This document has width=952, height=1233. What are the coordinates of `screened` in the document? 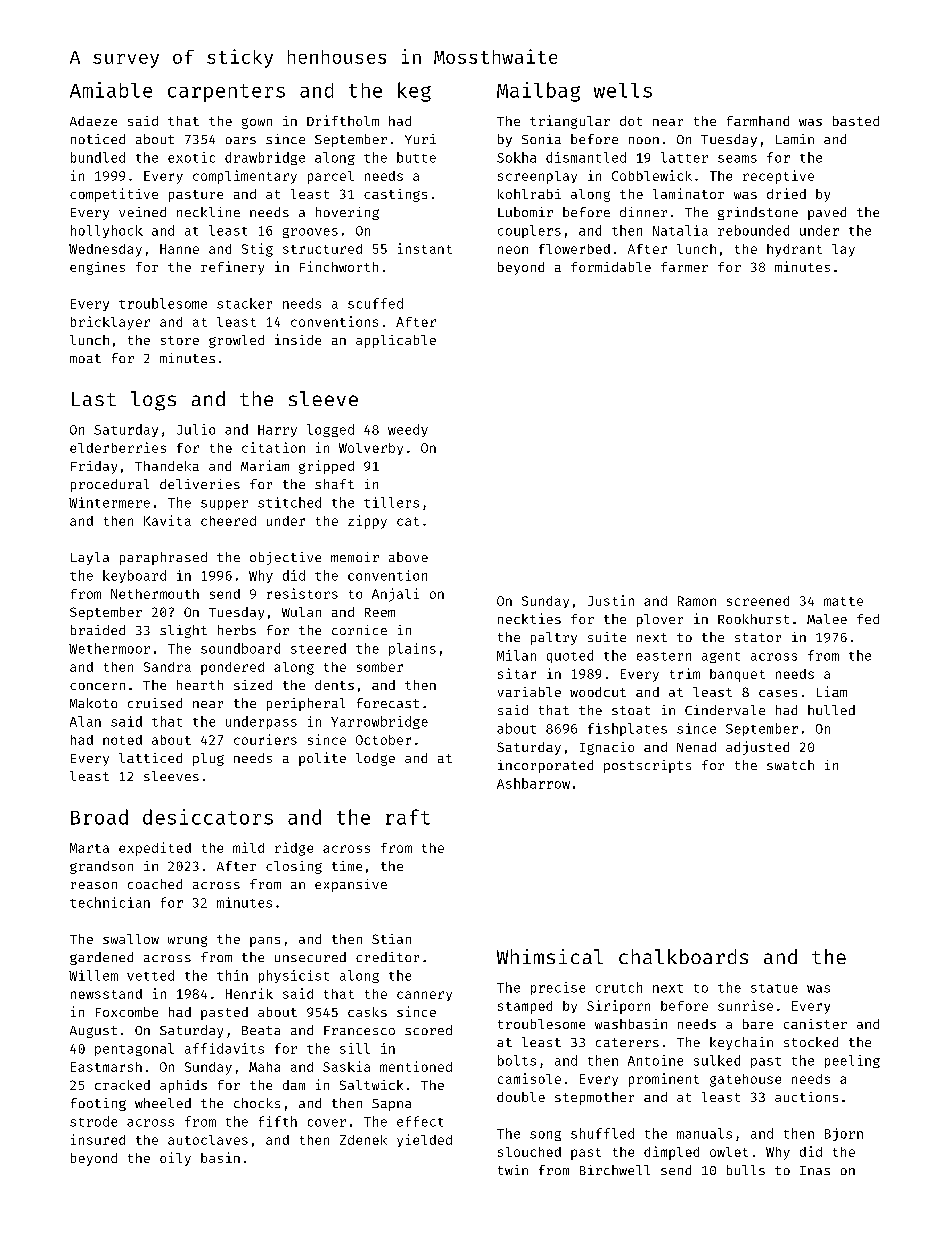 It's located at (758, 601).
